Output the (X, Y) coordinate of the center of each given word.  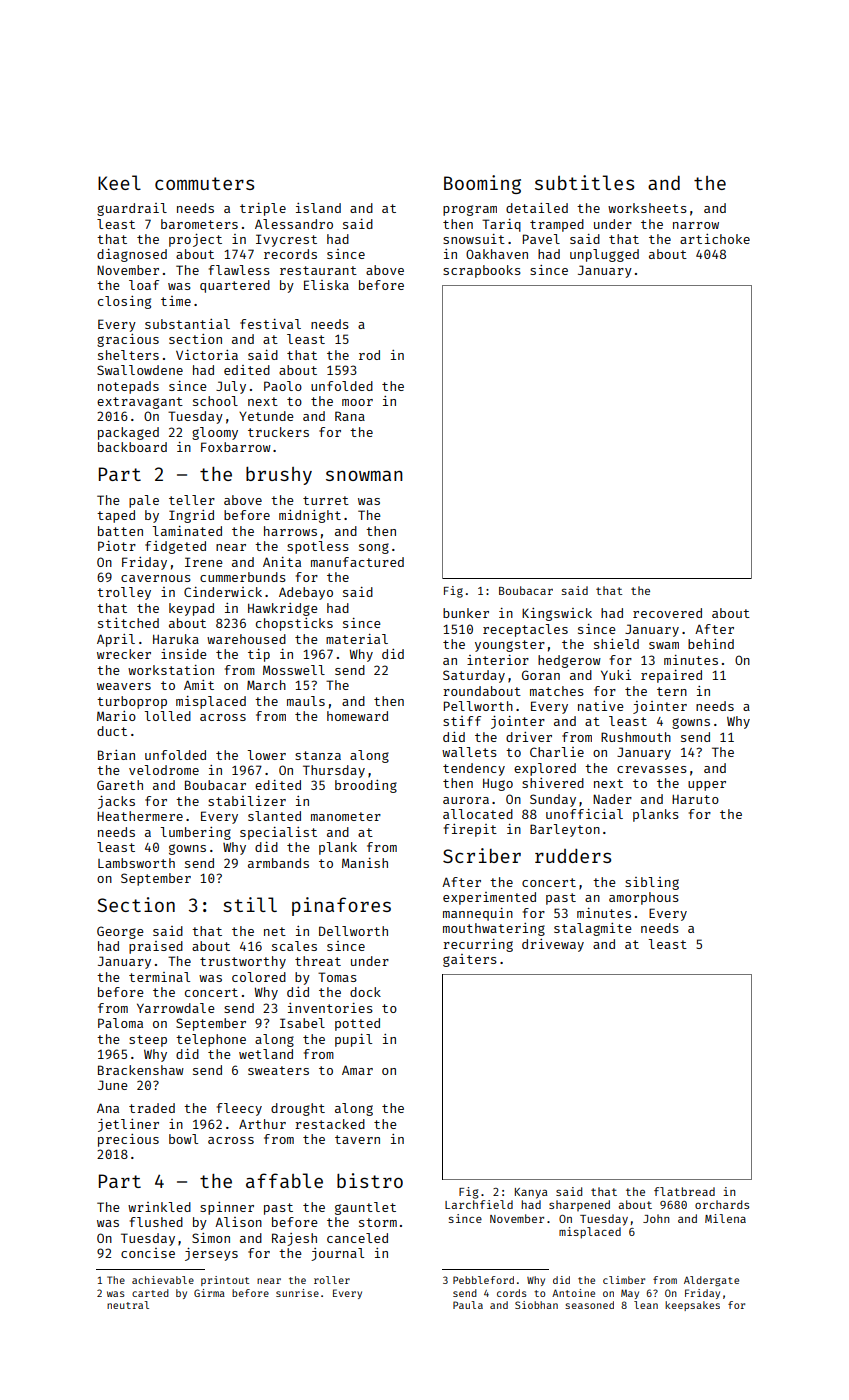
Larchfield (479, 1204)
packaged (128, 433)
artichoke (715, 239)
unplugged (604, 255)
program (470, 210)
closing (124, 302)
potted (357, 1024)
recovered (667, 613)
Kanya (531, 1193)
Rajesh (294, 1239)
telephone (211, 1040)
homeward (357, 716)
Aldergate (711, 1281)
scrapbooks (482, 271)
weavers (124, 686)
